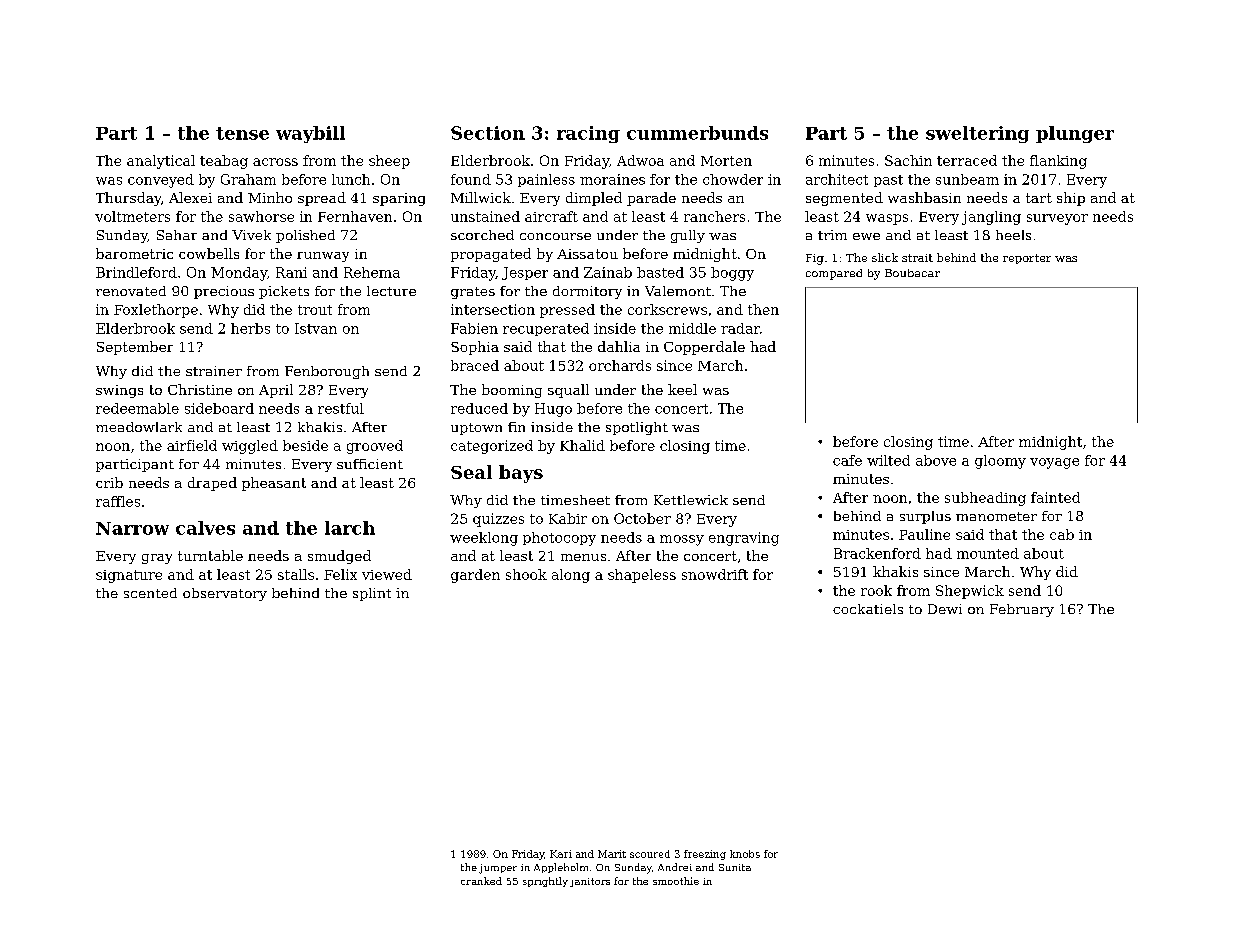 The image size is (1233, 952). Describe the element at coordinates (1054, 463) in the image. I see `voyage` at that location.
